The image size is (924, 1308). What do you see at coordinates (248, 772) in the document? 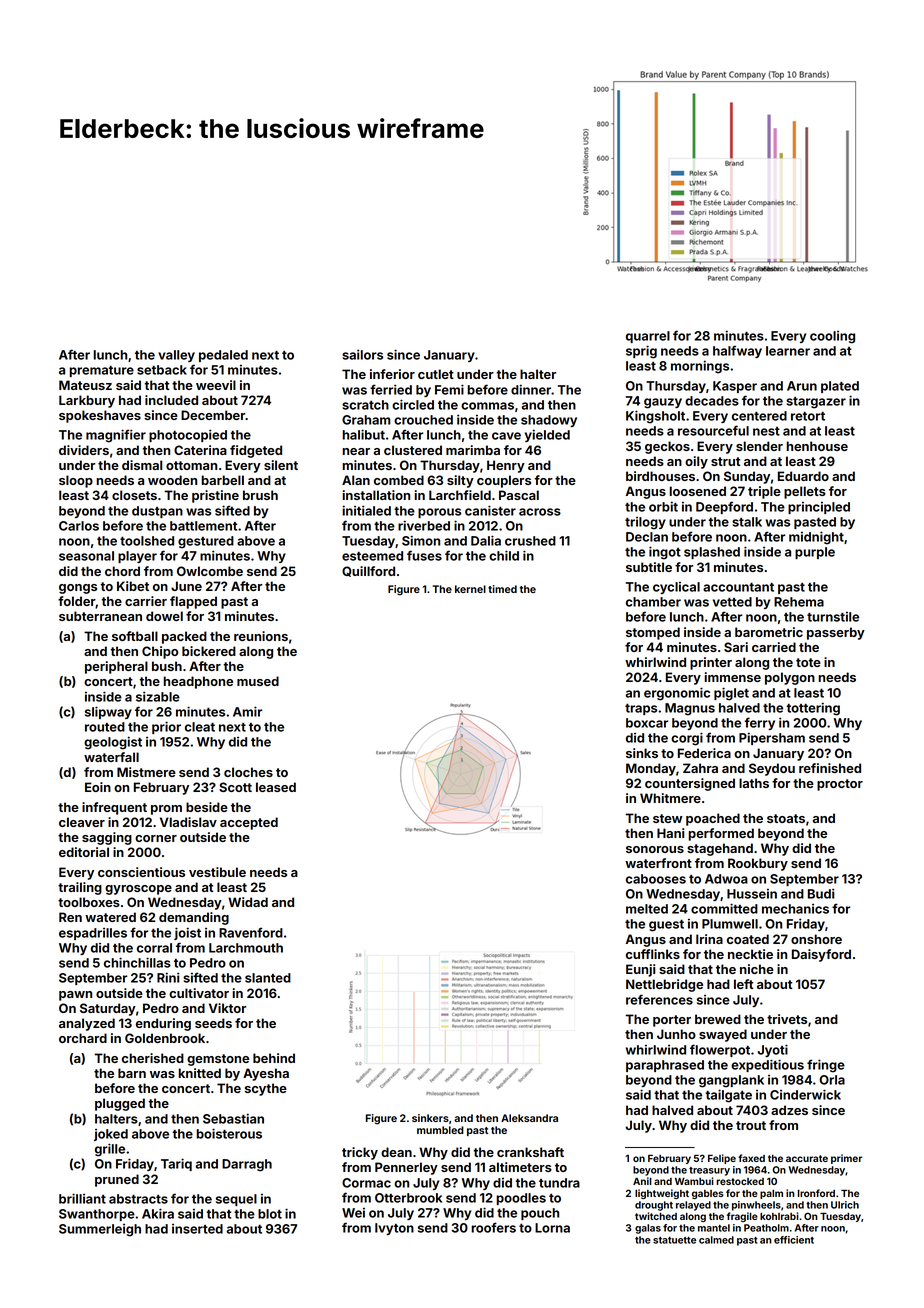
I see `cloches` at bounding box center [248, 772].
